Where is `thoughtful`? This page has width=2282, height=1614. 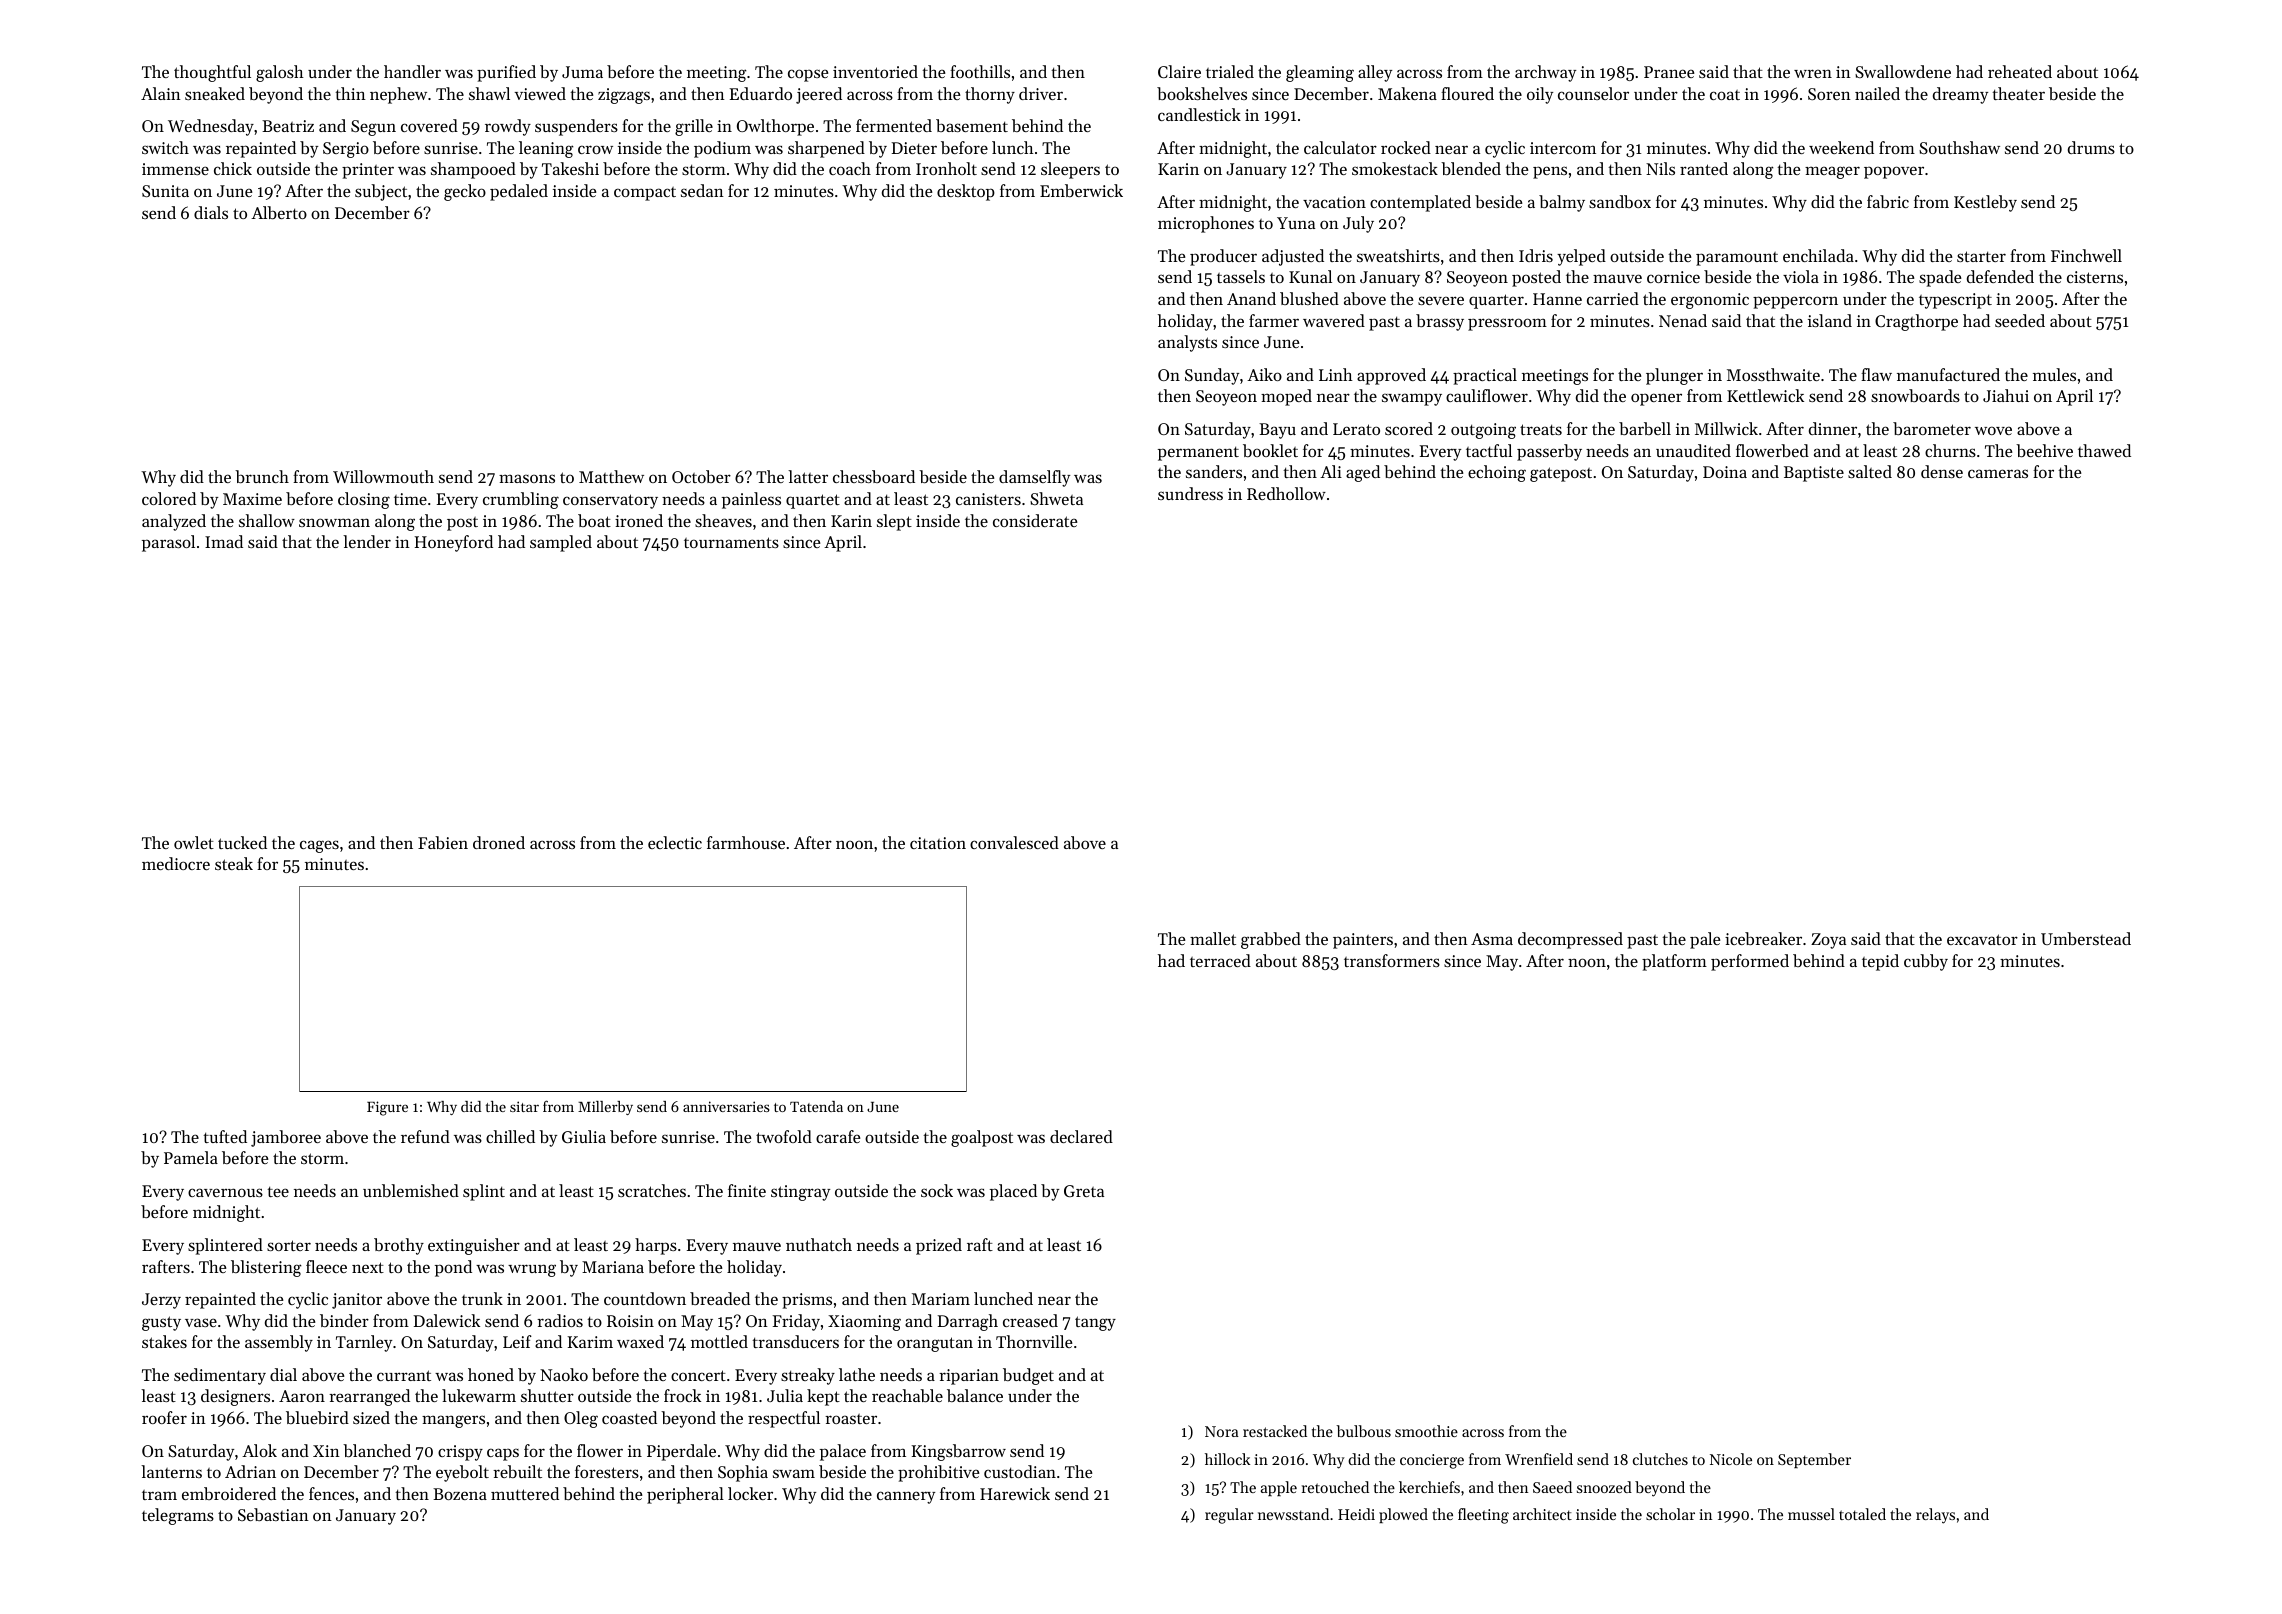 thoughtful is located at coordinates (212, 73).
